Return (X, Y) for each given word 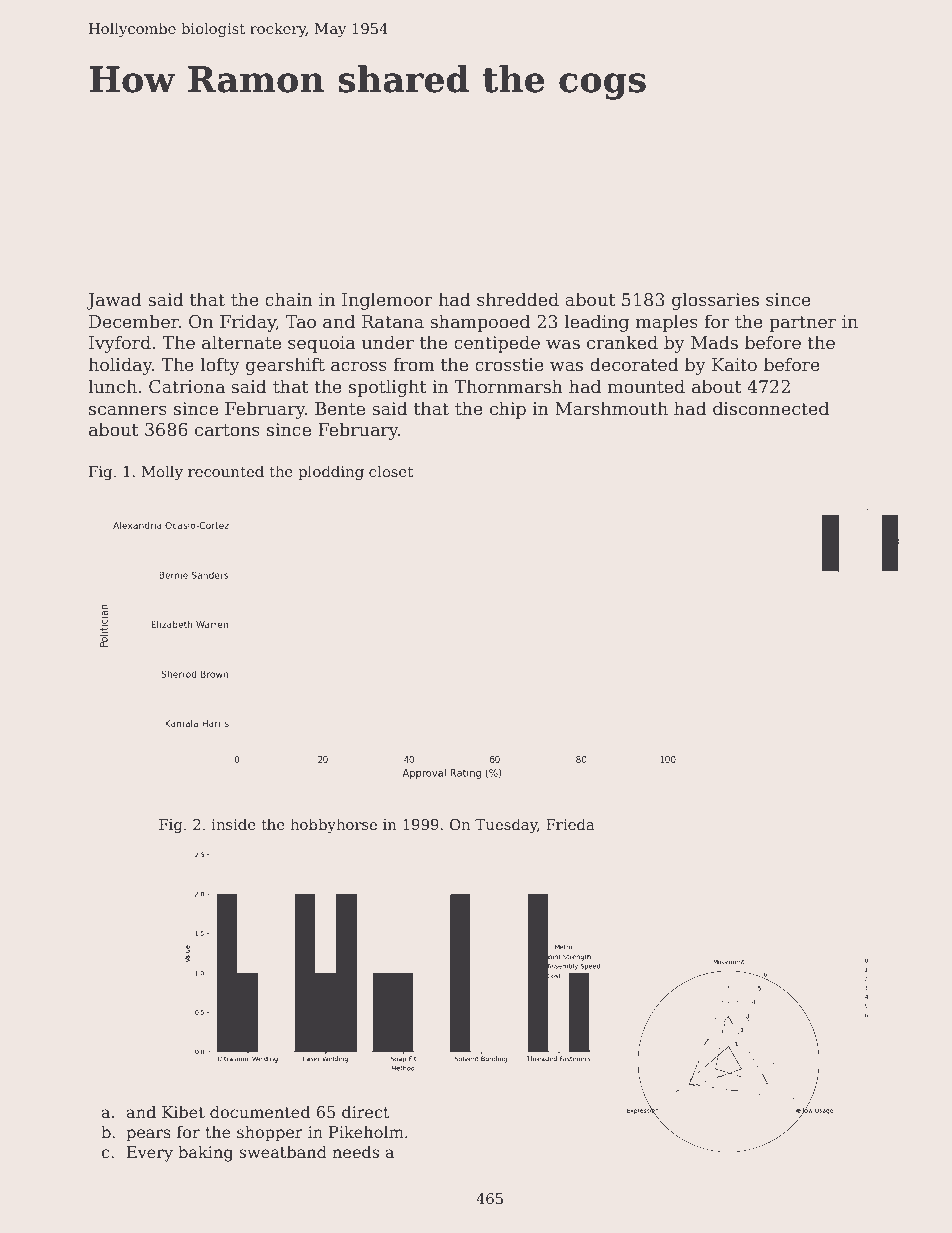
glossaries (715, 301)
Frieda (570, 824)
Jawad (114, 301)
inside (233, 824)
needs (355, 1152)
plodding (331, 472)
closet (391, 471)
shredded (518, 299)
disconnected (771, 408)
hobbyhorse (333, 825)
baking (205, 1153)
